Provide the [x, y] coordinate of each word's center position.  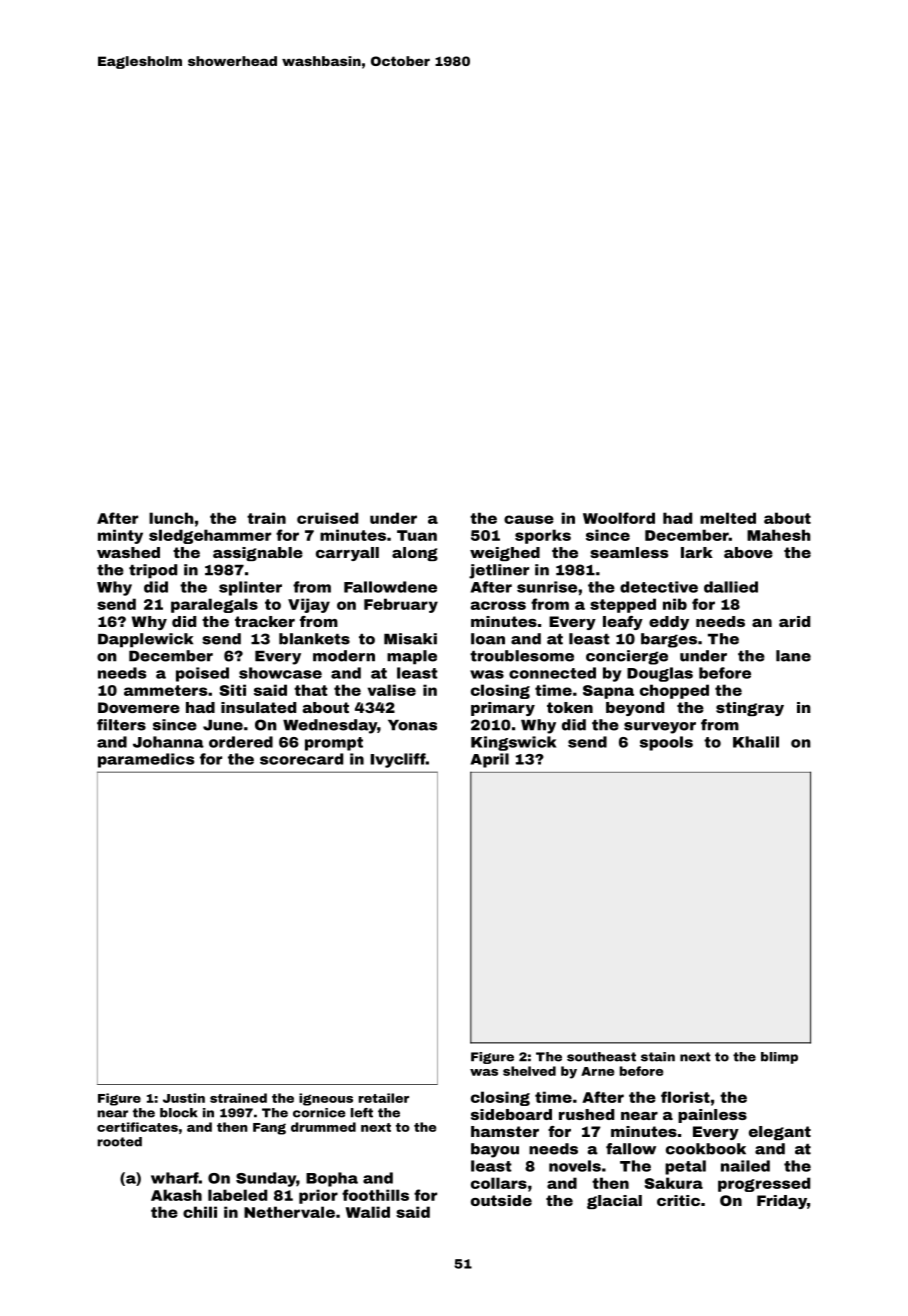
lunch [171, 518]
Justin [184, 1098]
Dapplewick [145, 640]
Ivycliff [398, 760]
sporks [543, 536]
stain [658, 1057]
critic [678, 1200]
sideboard [511, 1114]
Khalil [756, 742]
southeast [601, 1057]
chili [200, 1212]
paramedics [146, 760]
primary [503, 709]
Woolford [619, 518]
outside [501, 1200]
